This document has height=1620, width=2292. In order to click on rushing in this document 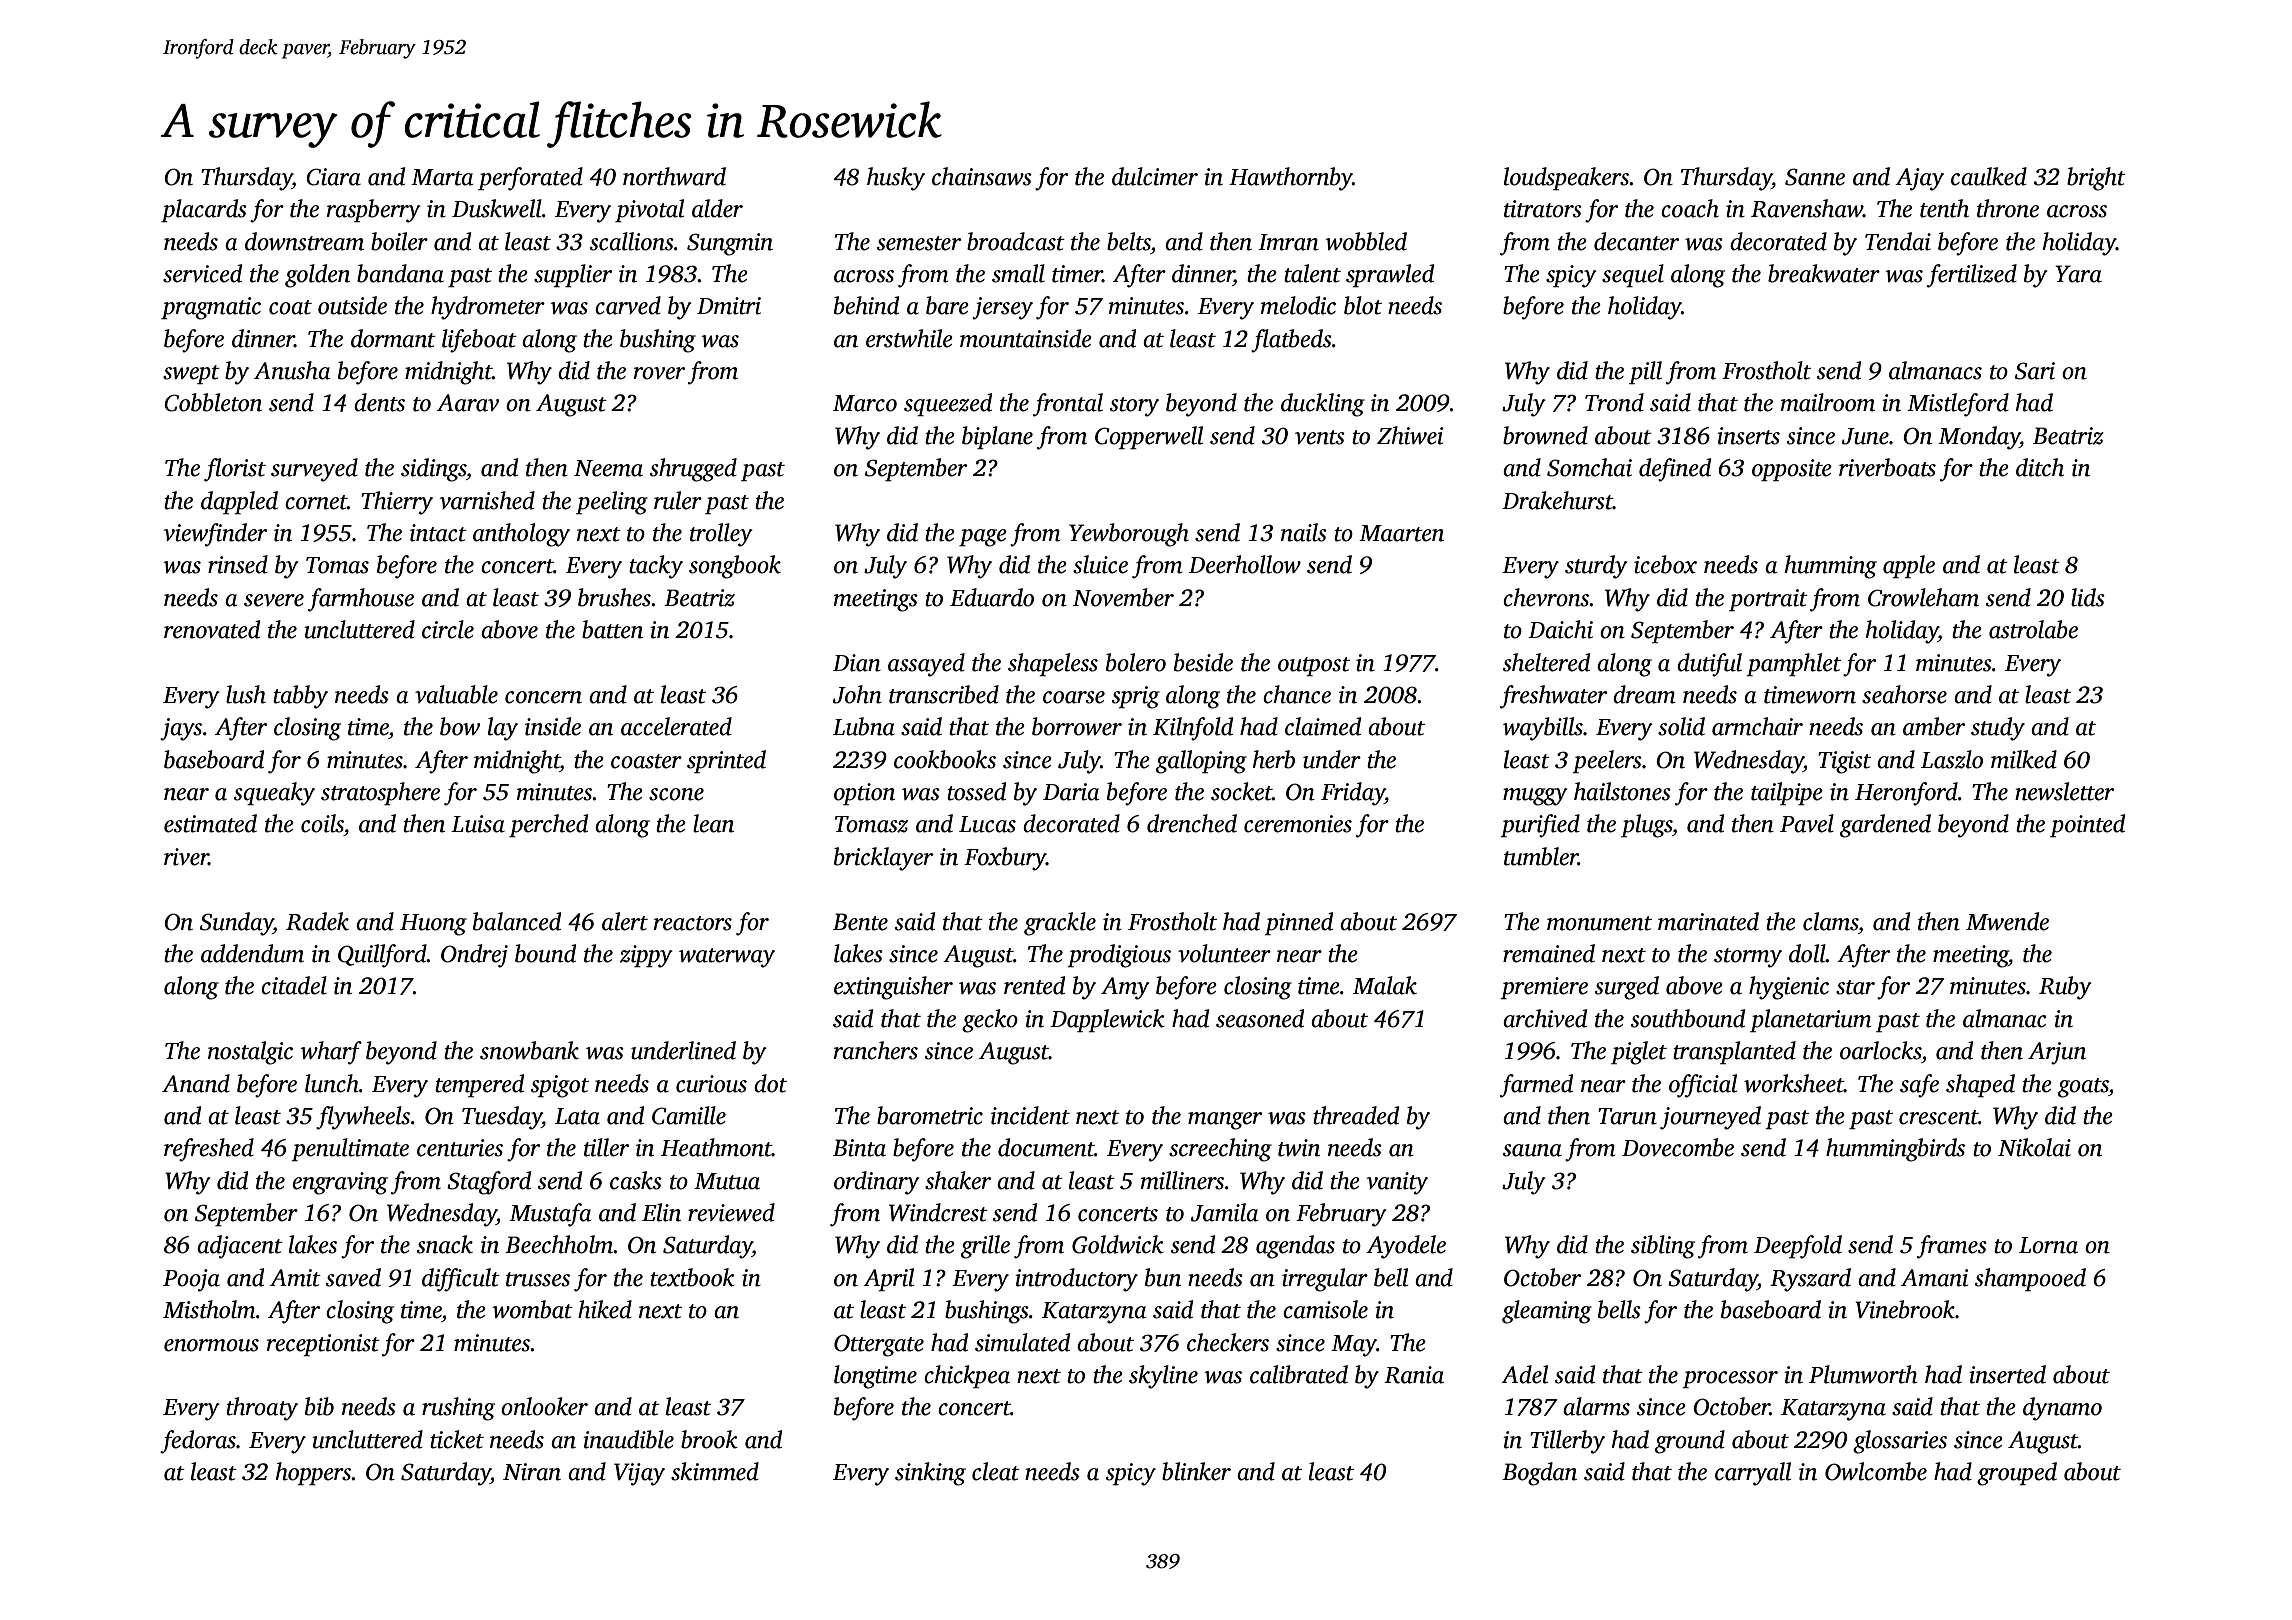, I will do `click(458, 1409)`.
